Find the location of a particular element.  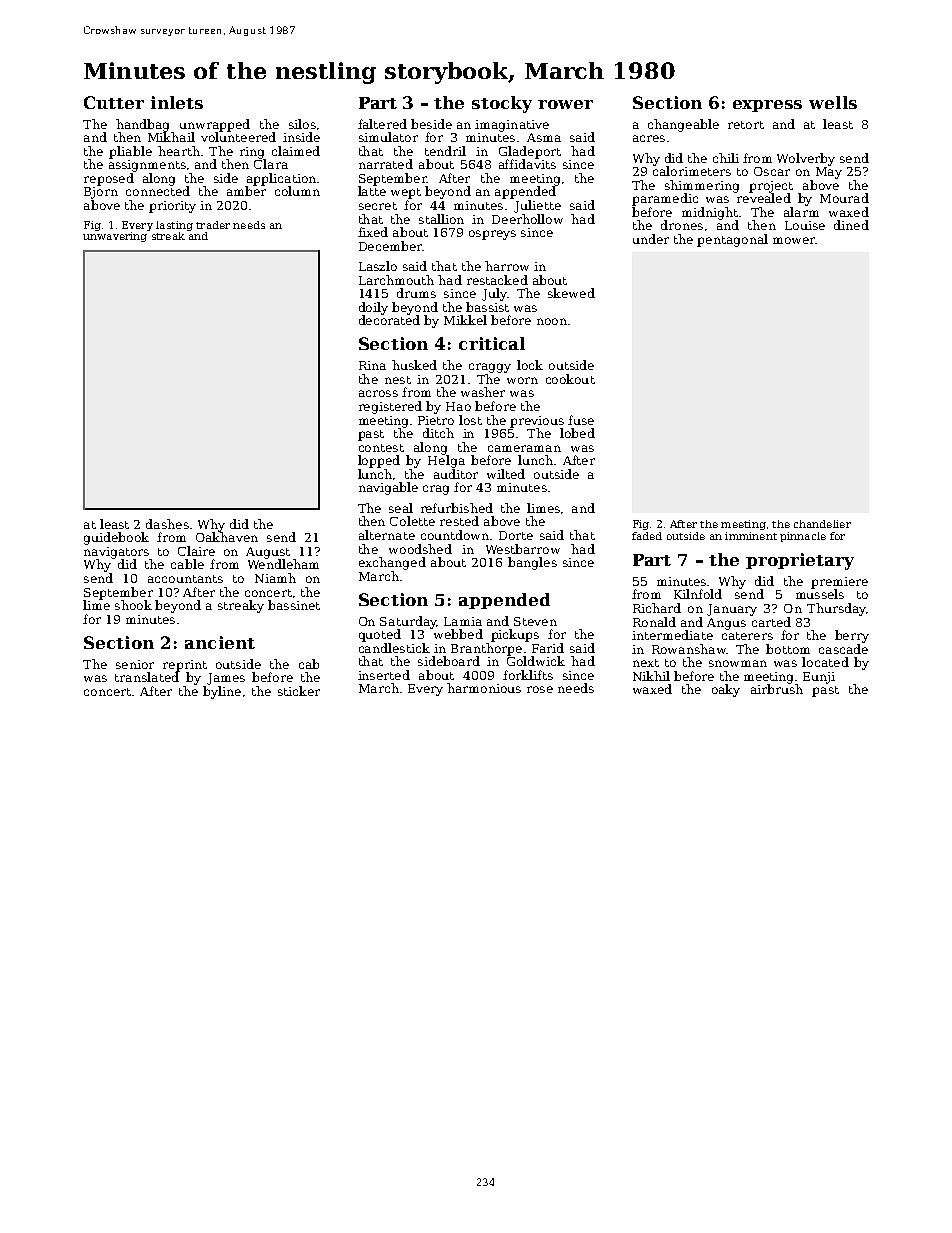

Larchmouth is located at coordinates (396, 280).
